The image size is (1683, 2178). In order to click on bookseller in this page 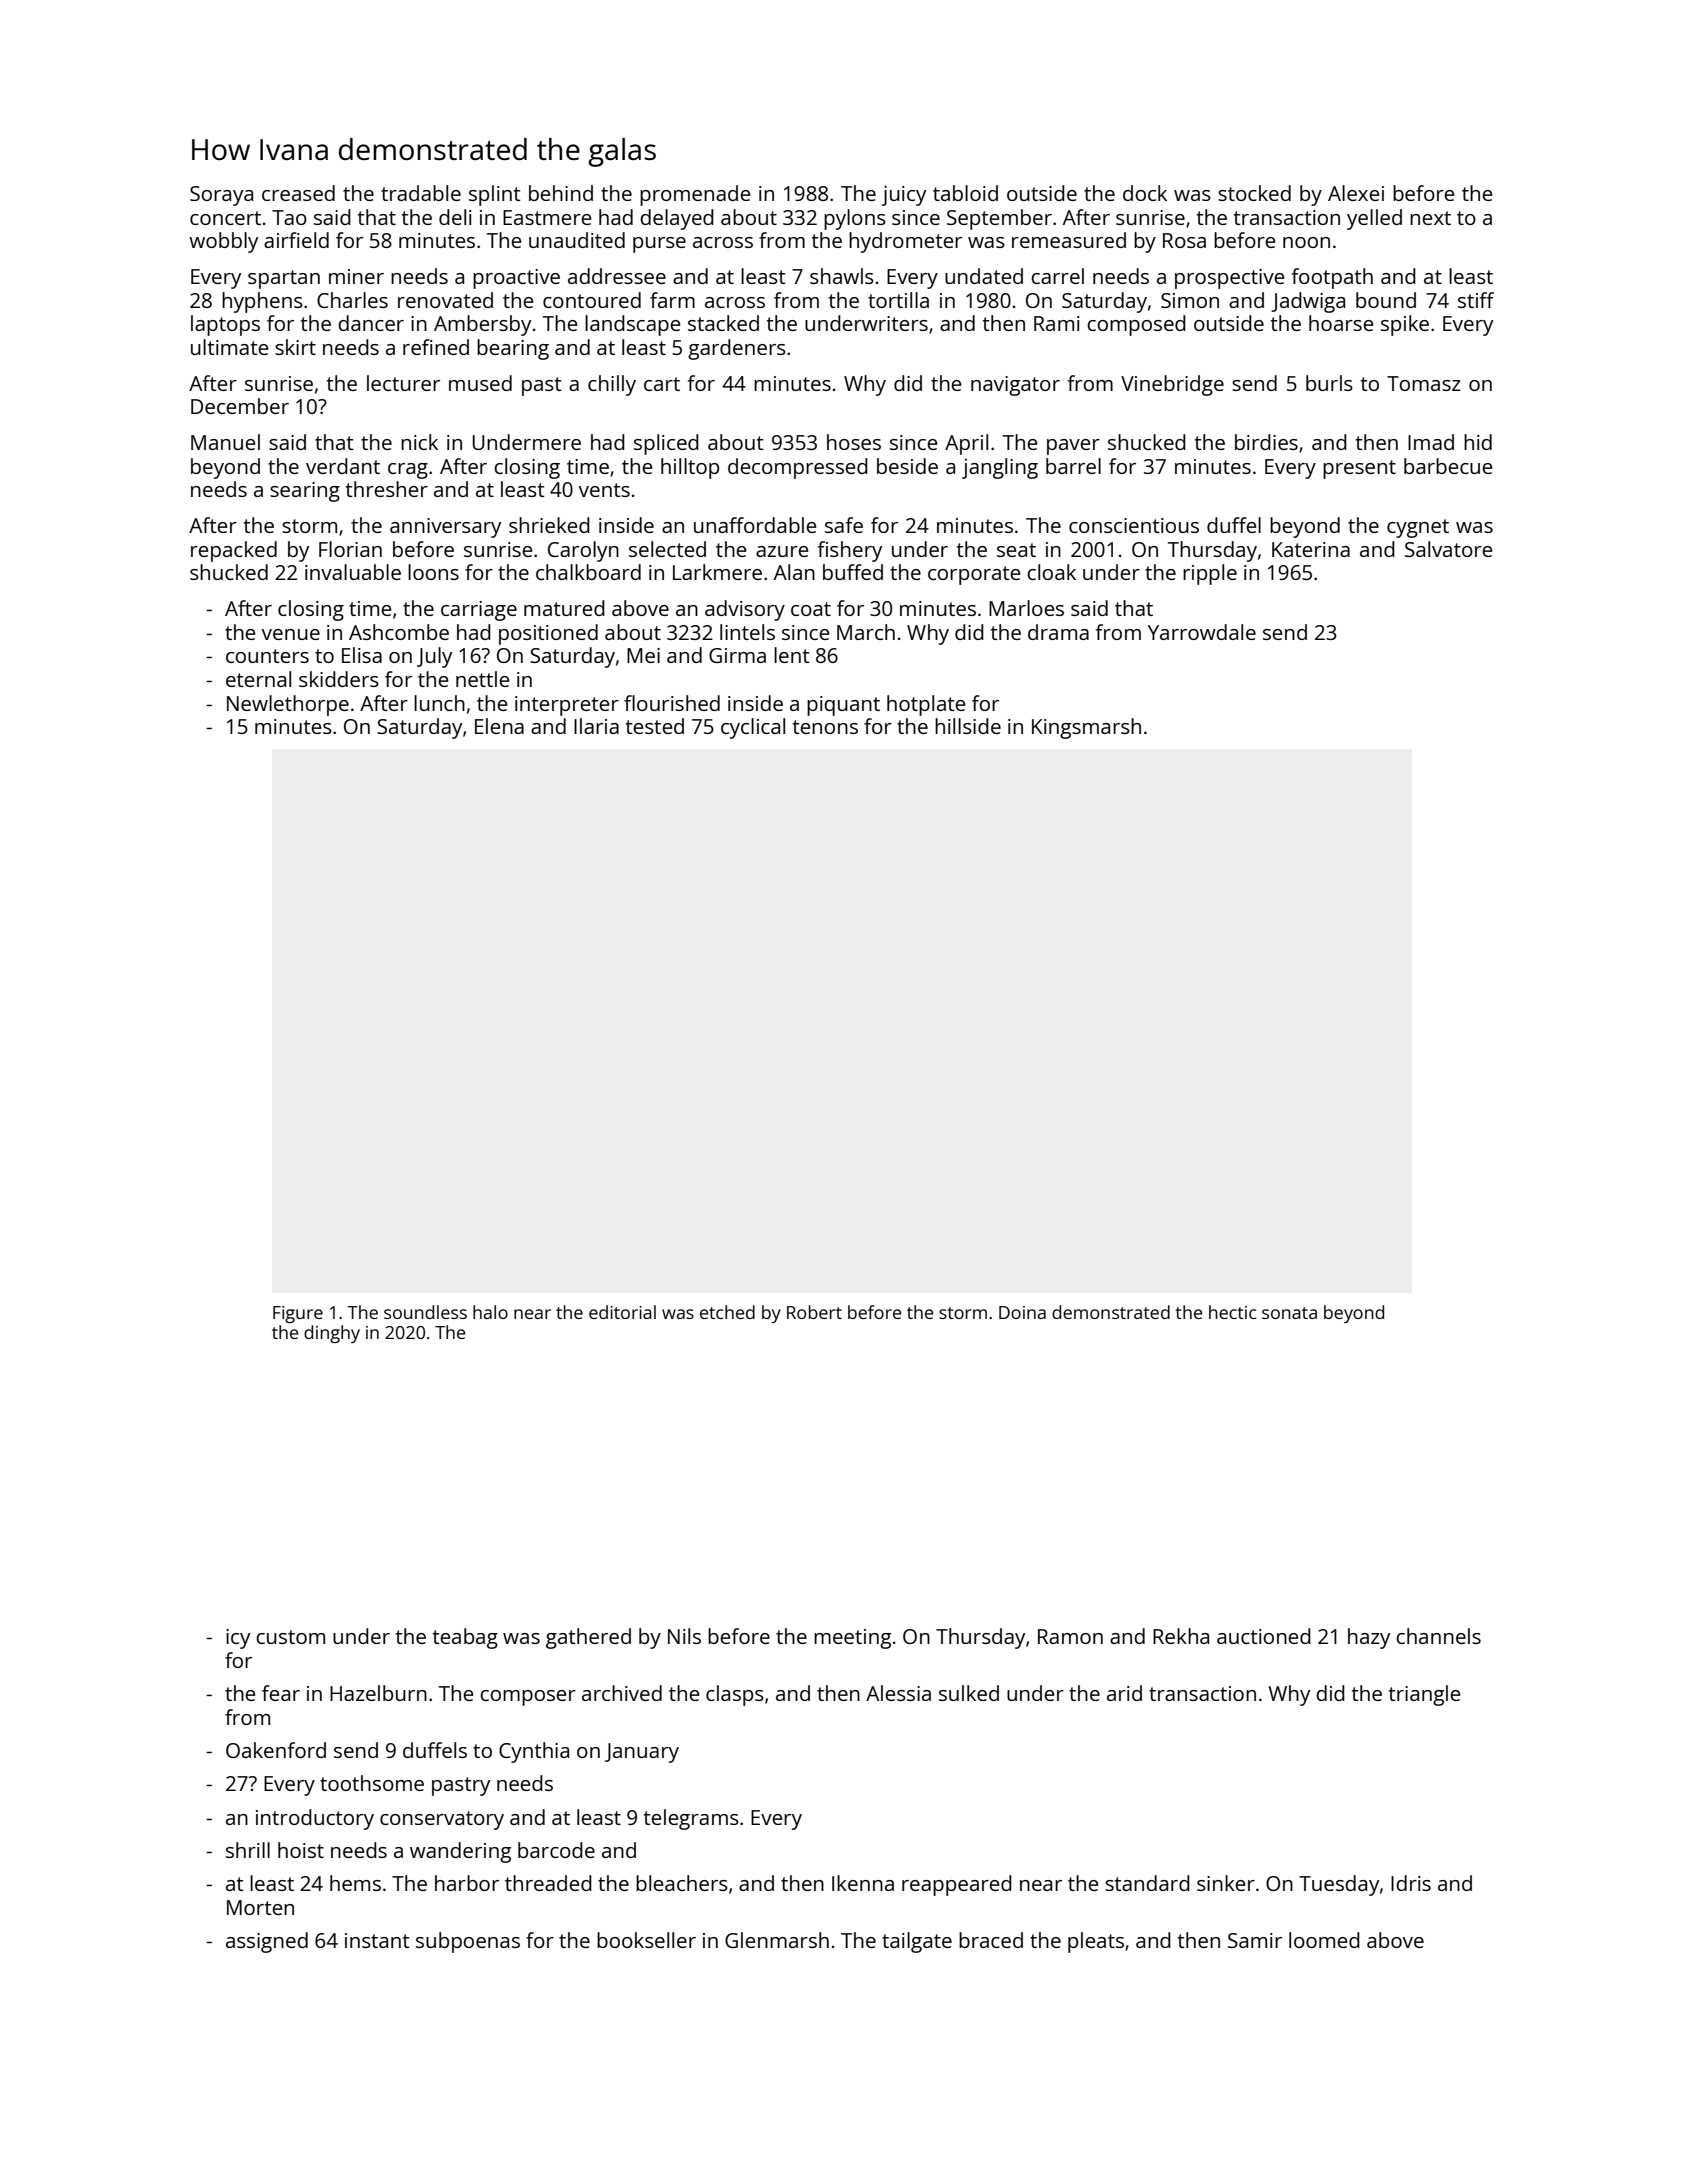, I will do `click(646, 1940)`.
